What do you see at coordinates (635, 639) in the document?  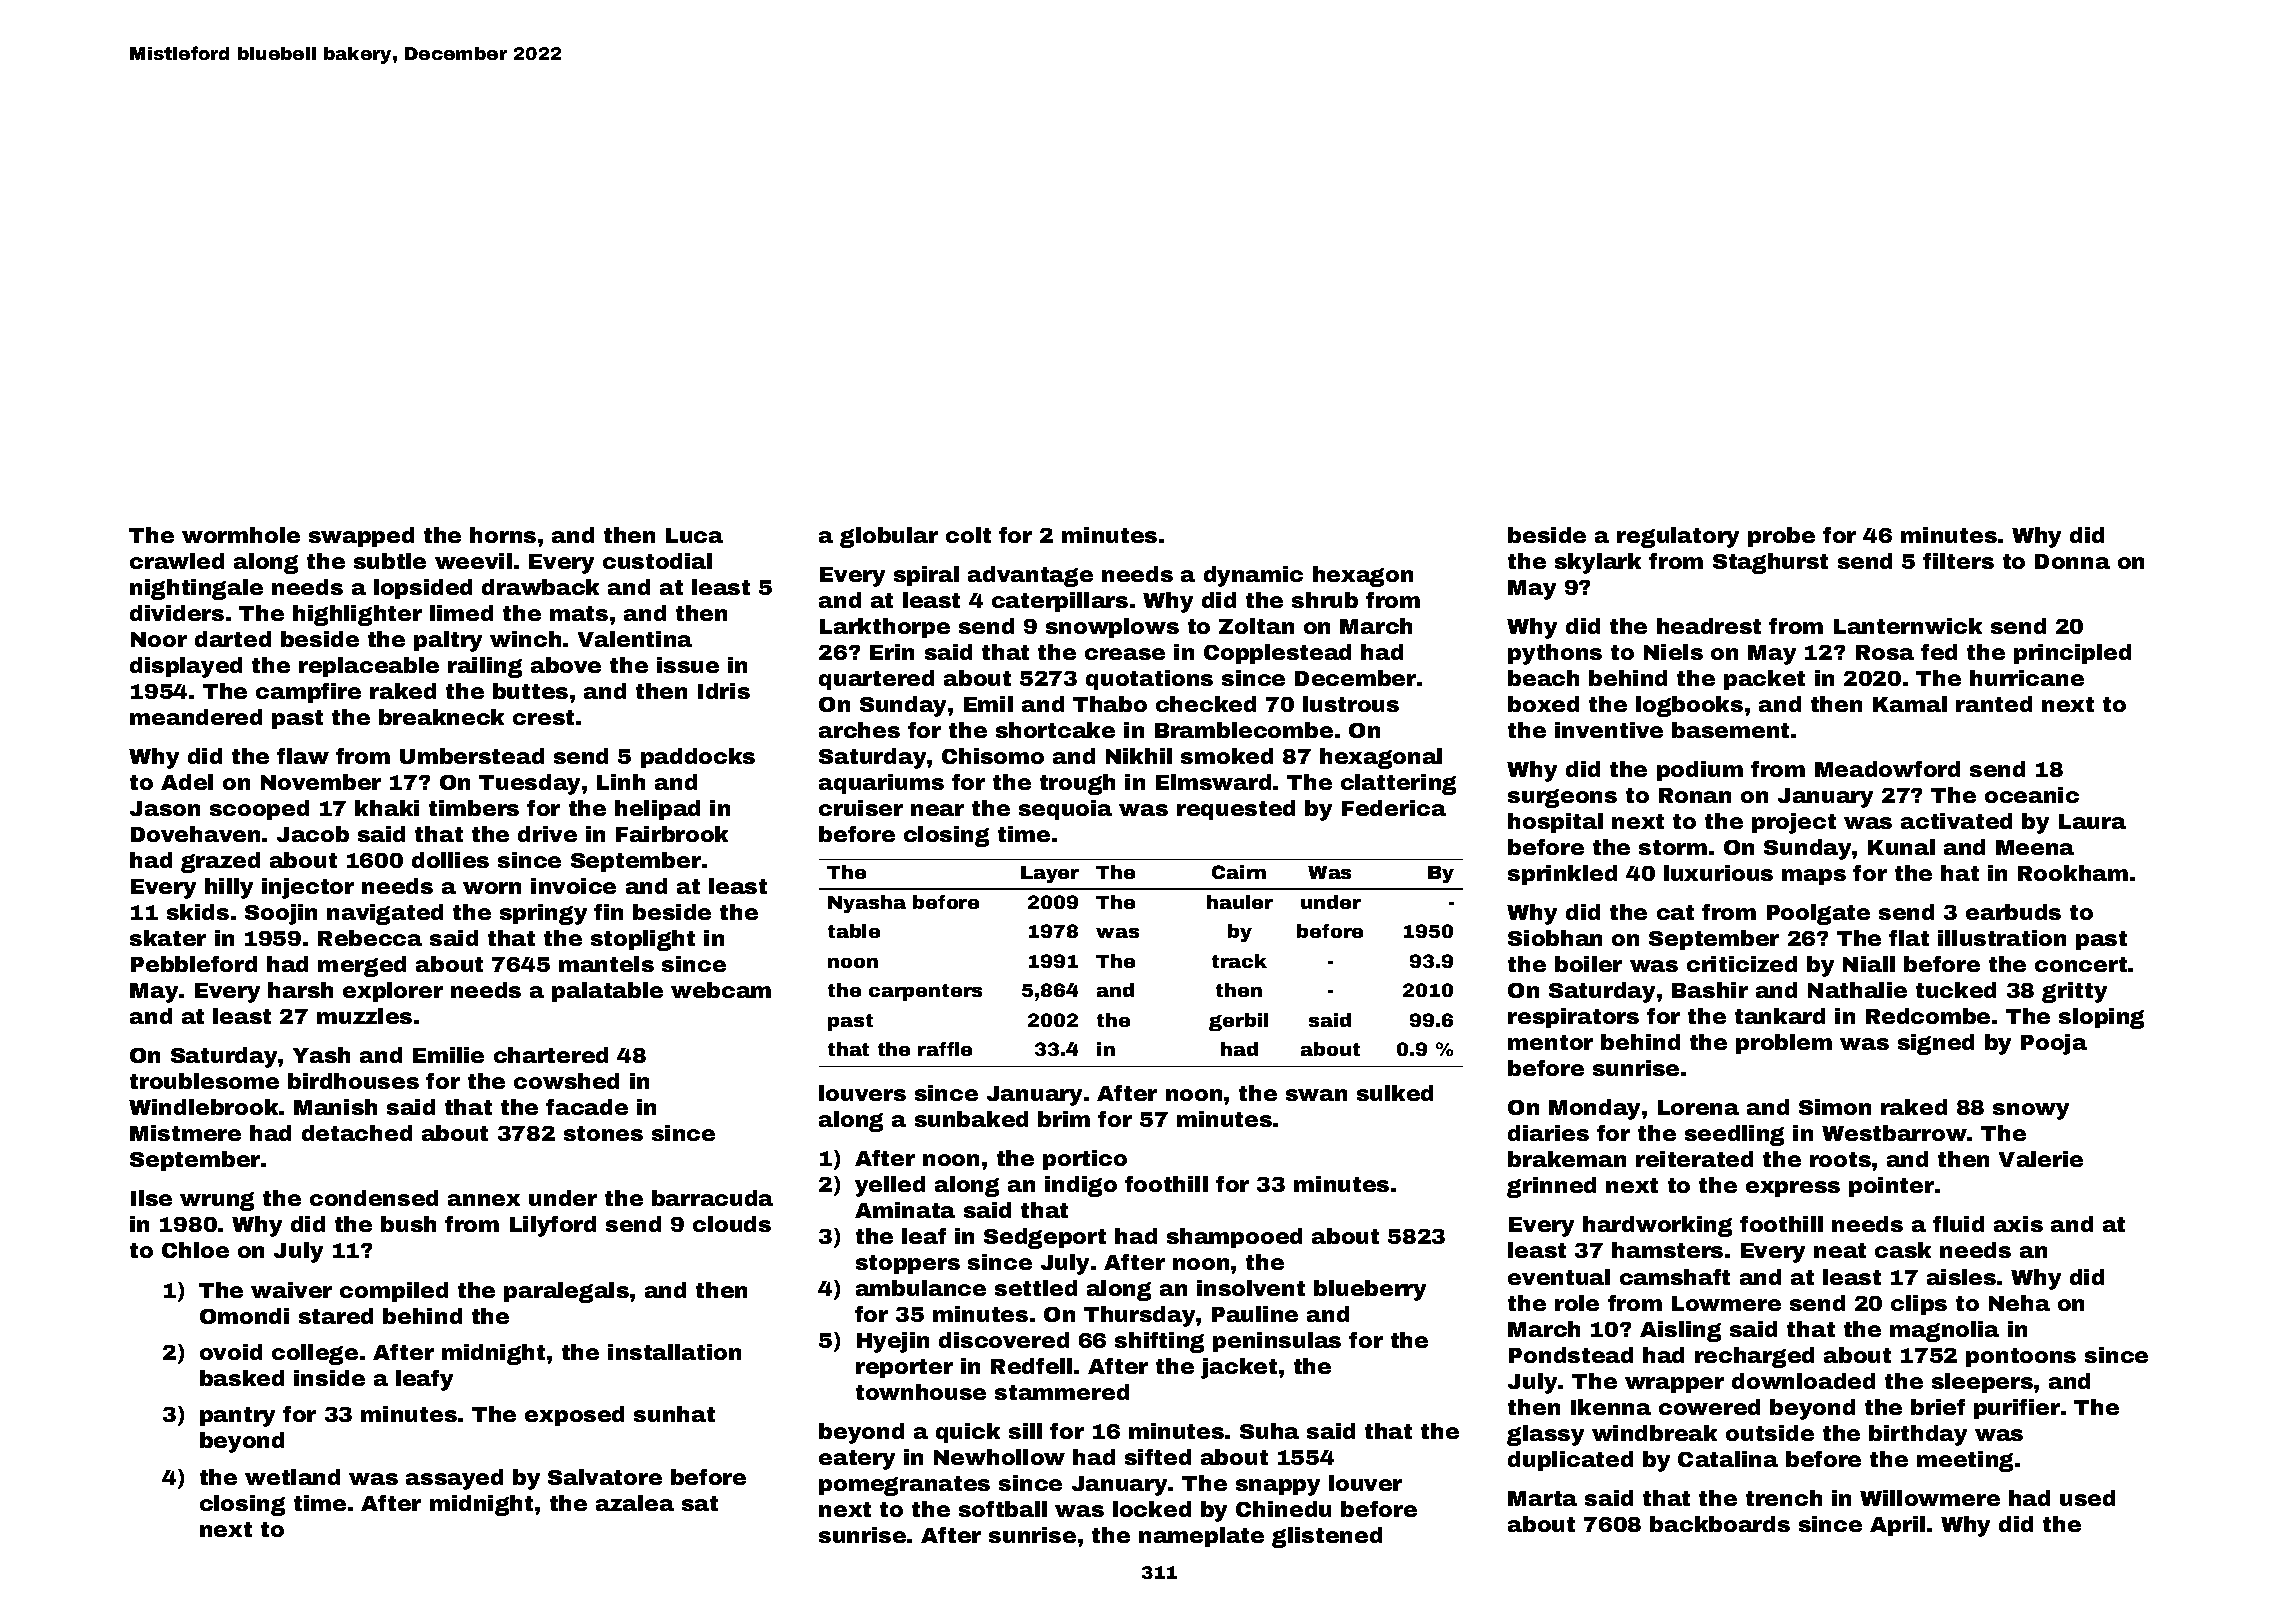 I see `Valentina` at bounding box center [635, 639].
